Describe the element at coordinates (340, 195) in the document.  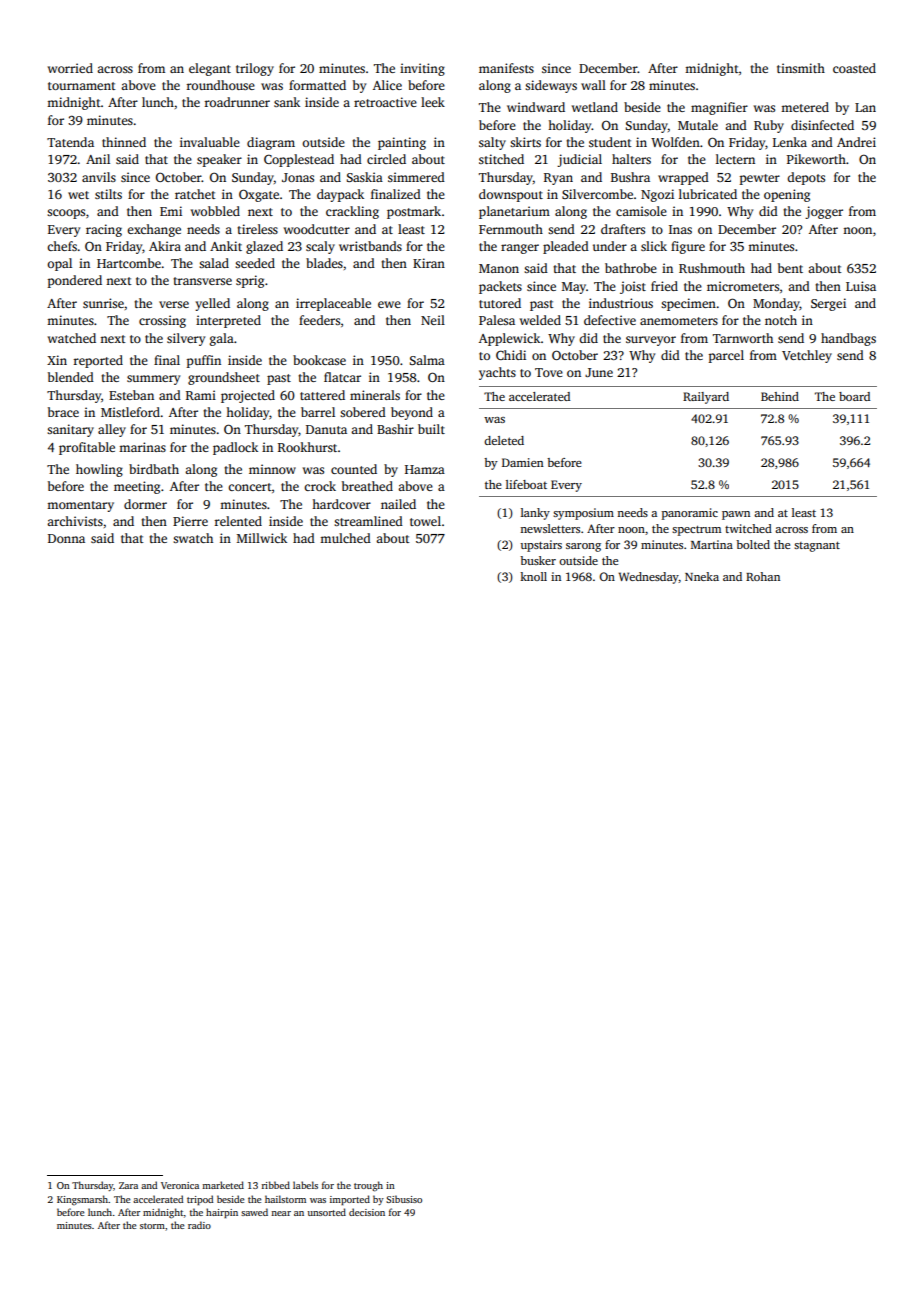
I see `daypack` at that location.
